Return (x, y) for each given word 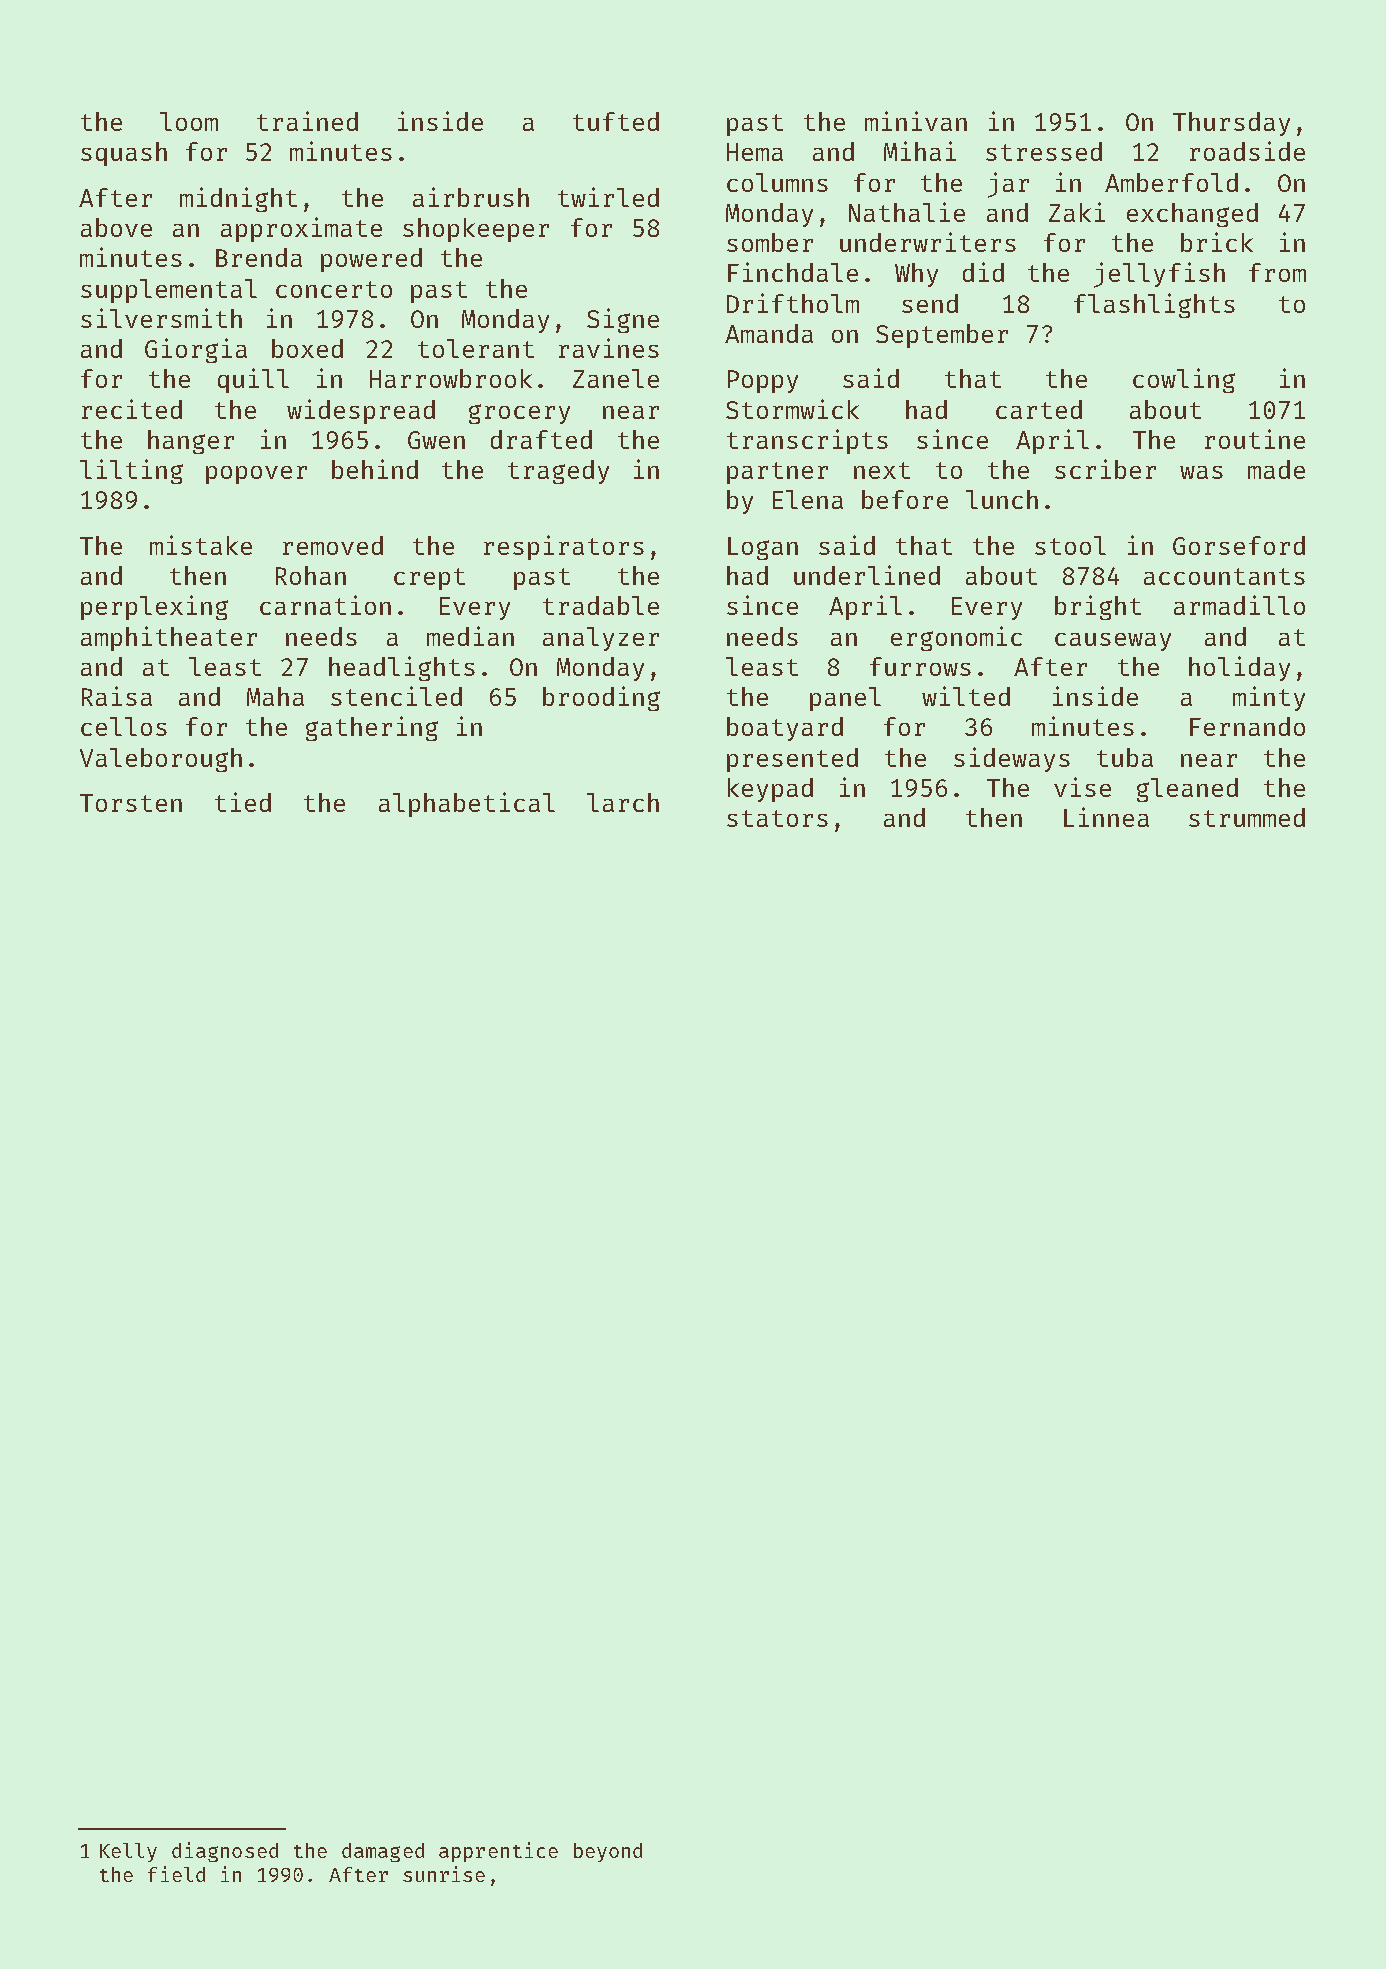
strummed (1247, 817)
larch (623, 802)
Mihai (920, 151)
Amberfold (1171, 182)
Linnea (1106, 817)
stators (777, 818)
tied (243, 802)
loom (189, 121)
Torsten (131, 803)
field (176, 1874)
